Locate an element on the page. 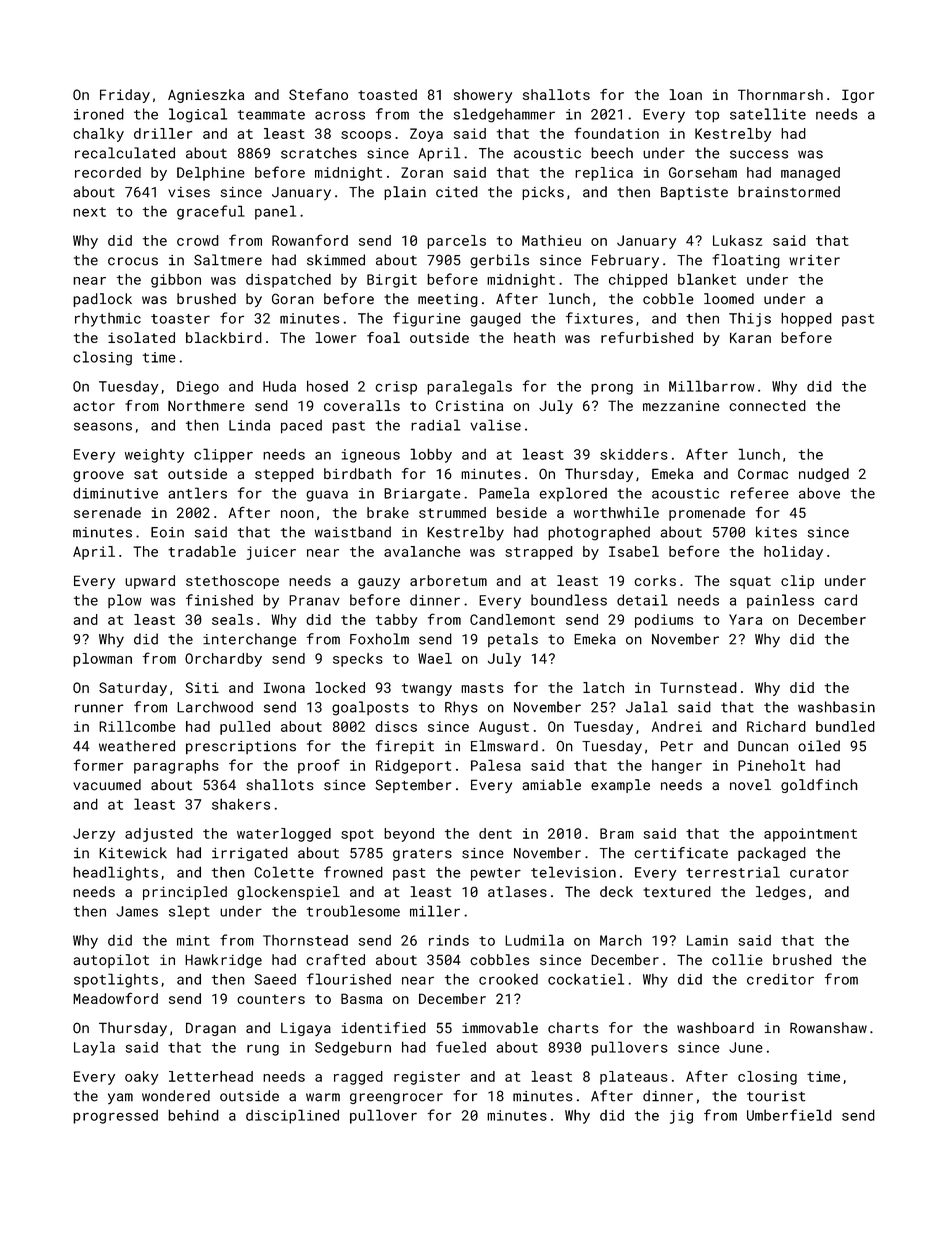  letterhead is located at coordinates (211, 1076).
